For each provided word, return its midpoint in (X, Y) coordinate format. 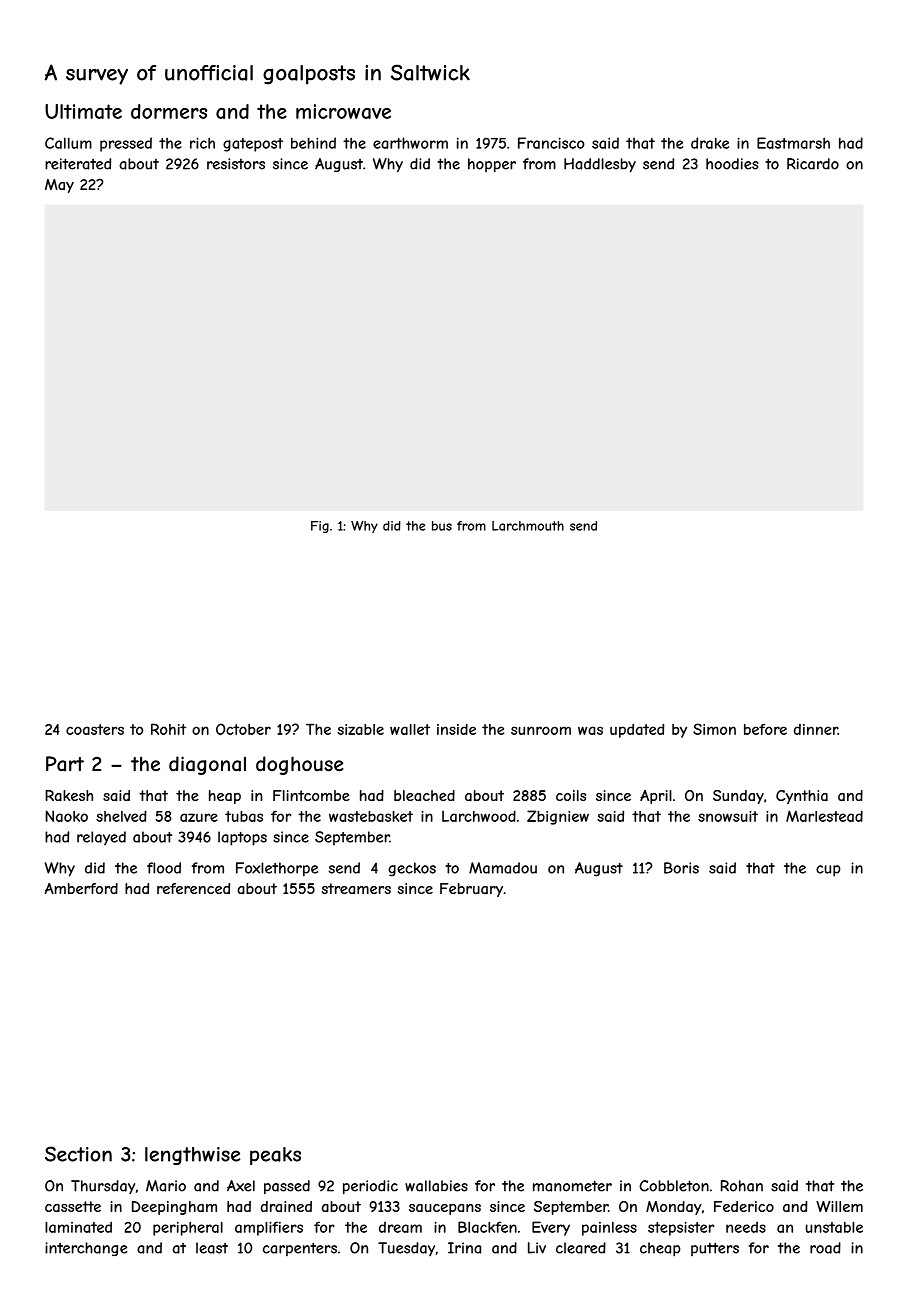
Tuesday (406, 1249)
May (59, 186)
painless (609, 1229)
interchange (86, 1249)
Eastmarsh (793, 143)
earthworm (410, 143)
